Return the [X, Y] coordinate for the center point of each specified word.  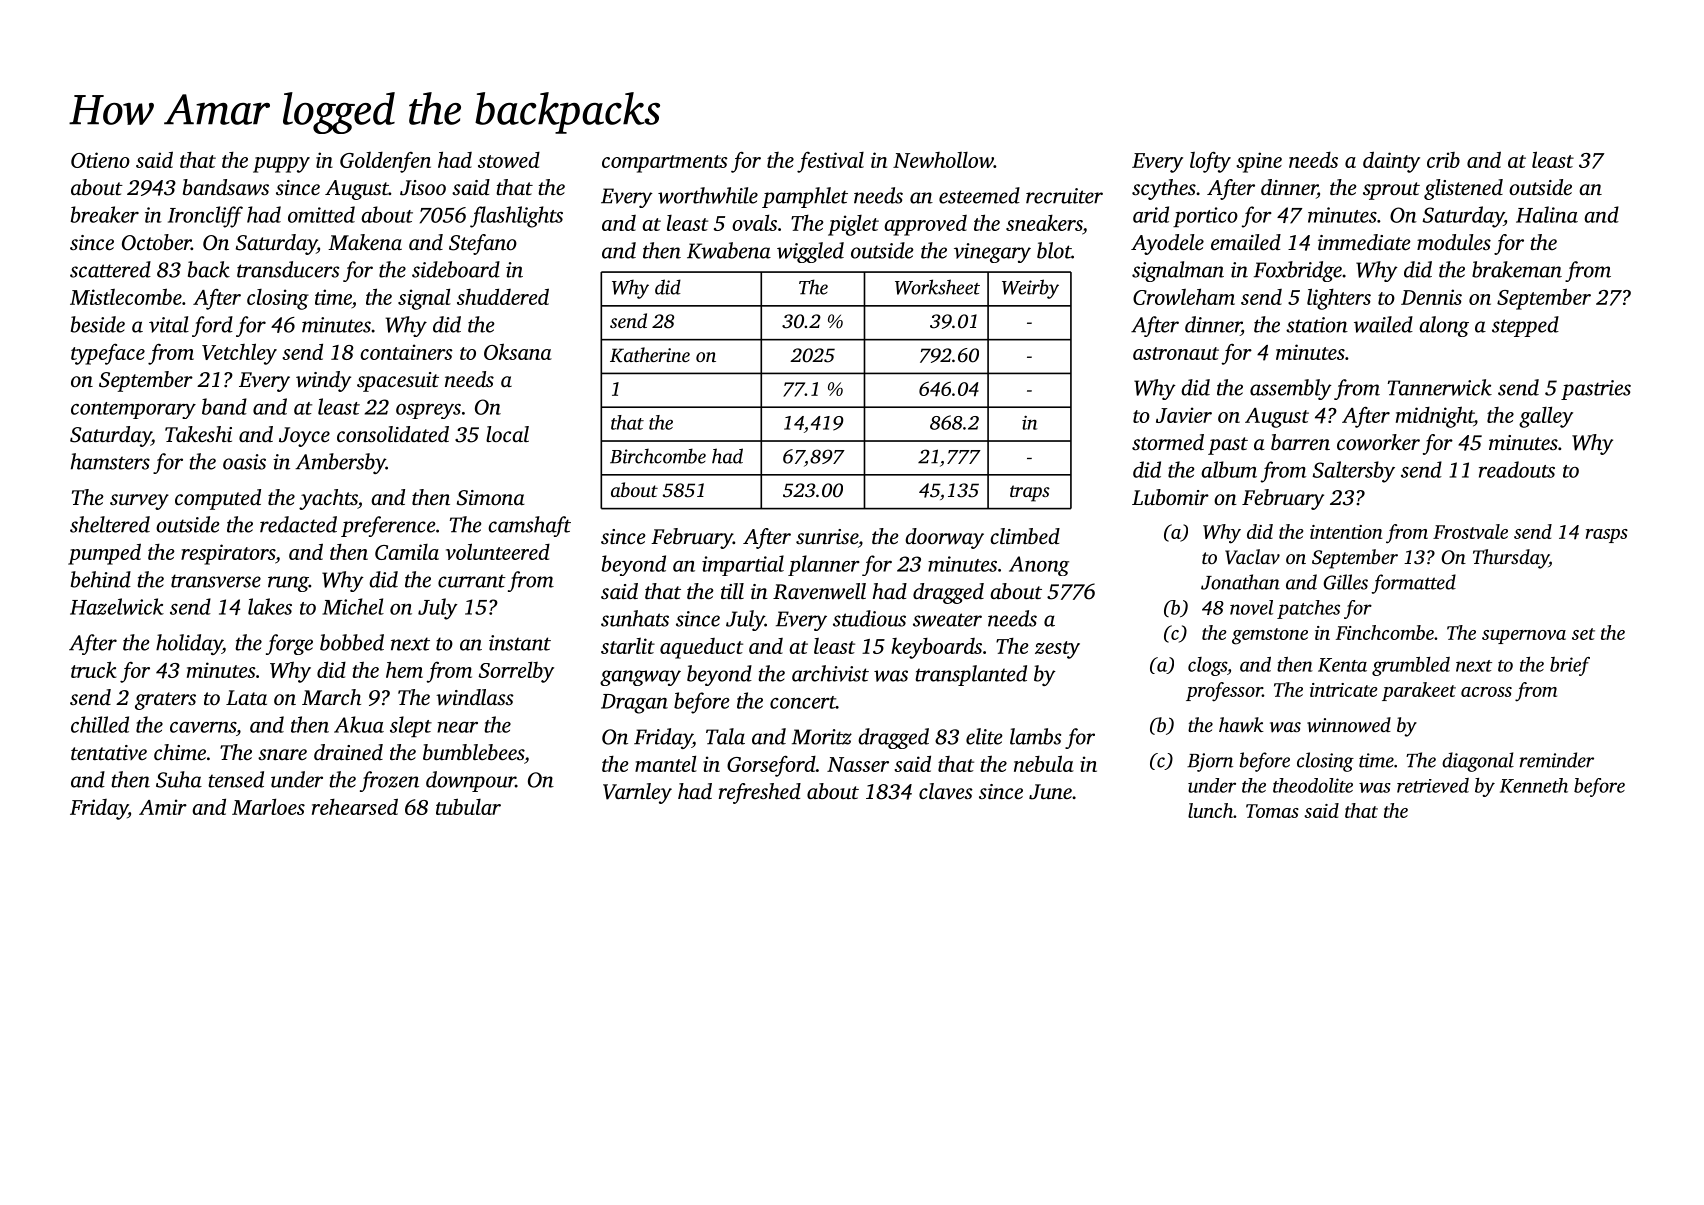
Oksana [518, 351]
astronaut [1176, 353]
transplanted [971, 675]
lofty [1210, 162]
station [1317, 325]
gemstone [1270, 636]
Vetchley [239, 354]
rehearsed [355, 806]
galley [1546, 417]
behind [101, 579]
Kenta [1342, 665]
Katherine [650, 355]
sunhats [635, 618]
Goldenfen [385, 162]
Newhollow [943, 160]
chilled [100, 724]
